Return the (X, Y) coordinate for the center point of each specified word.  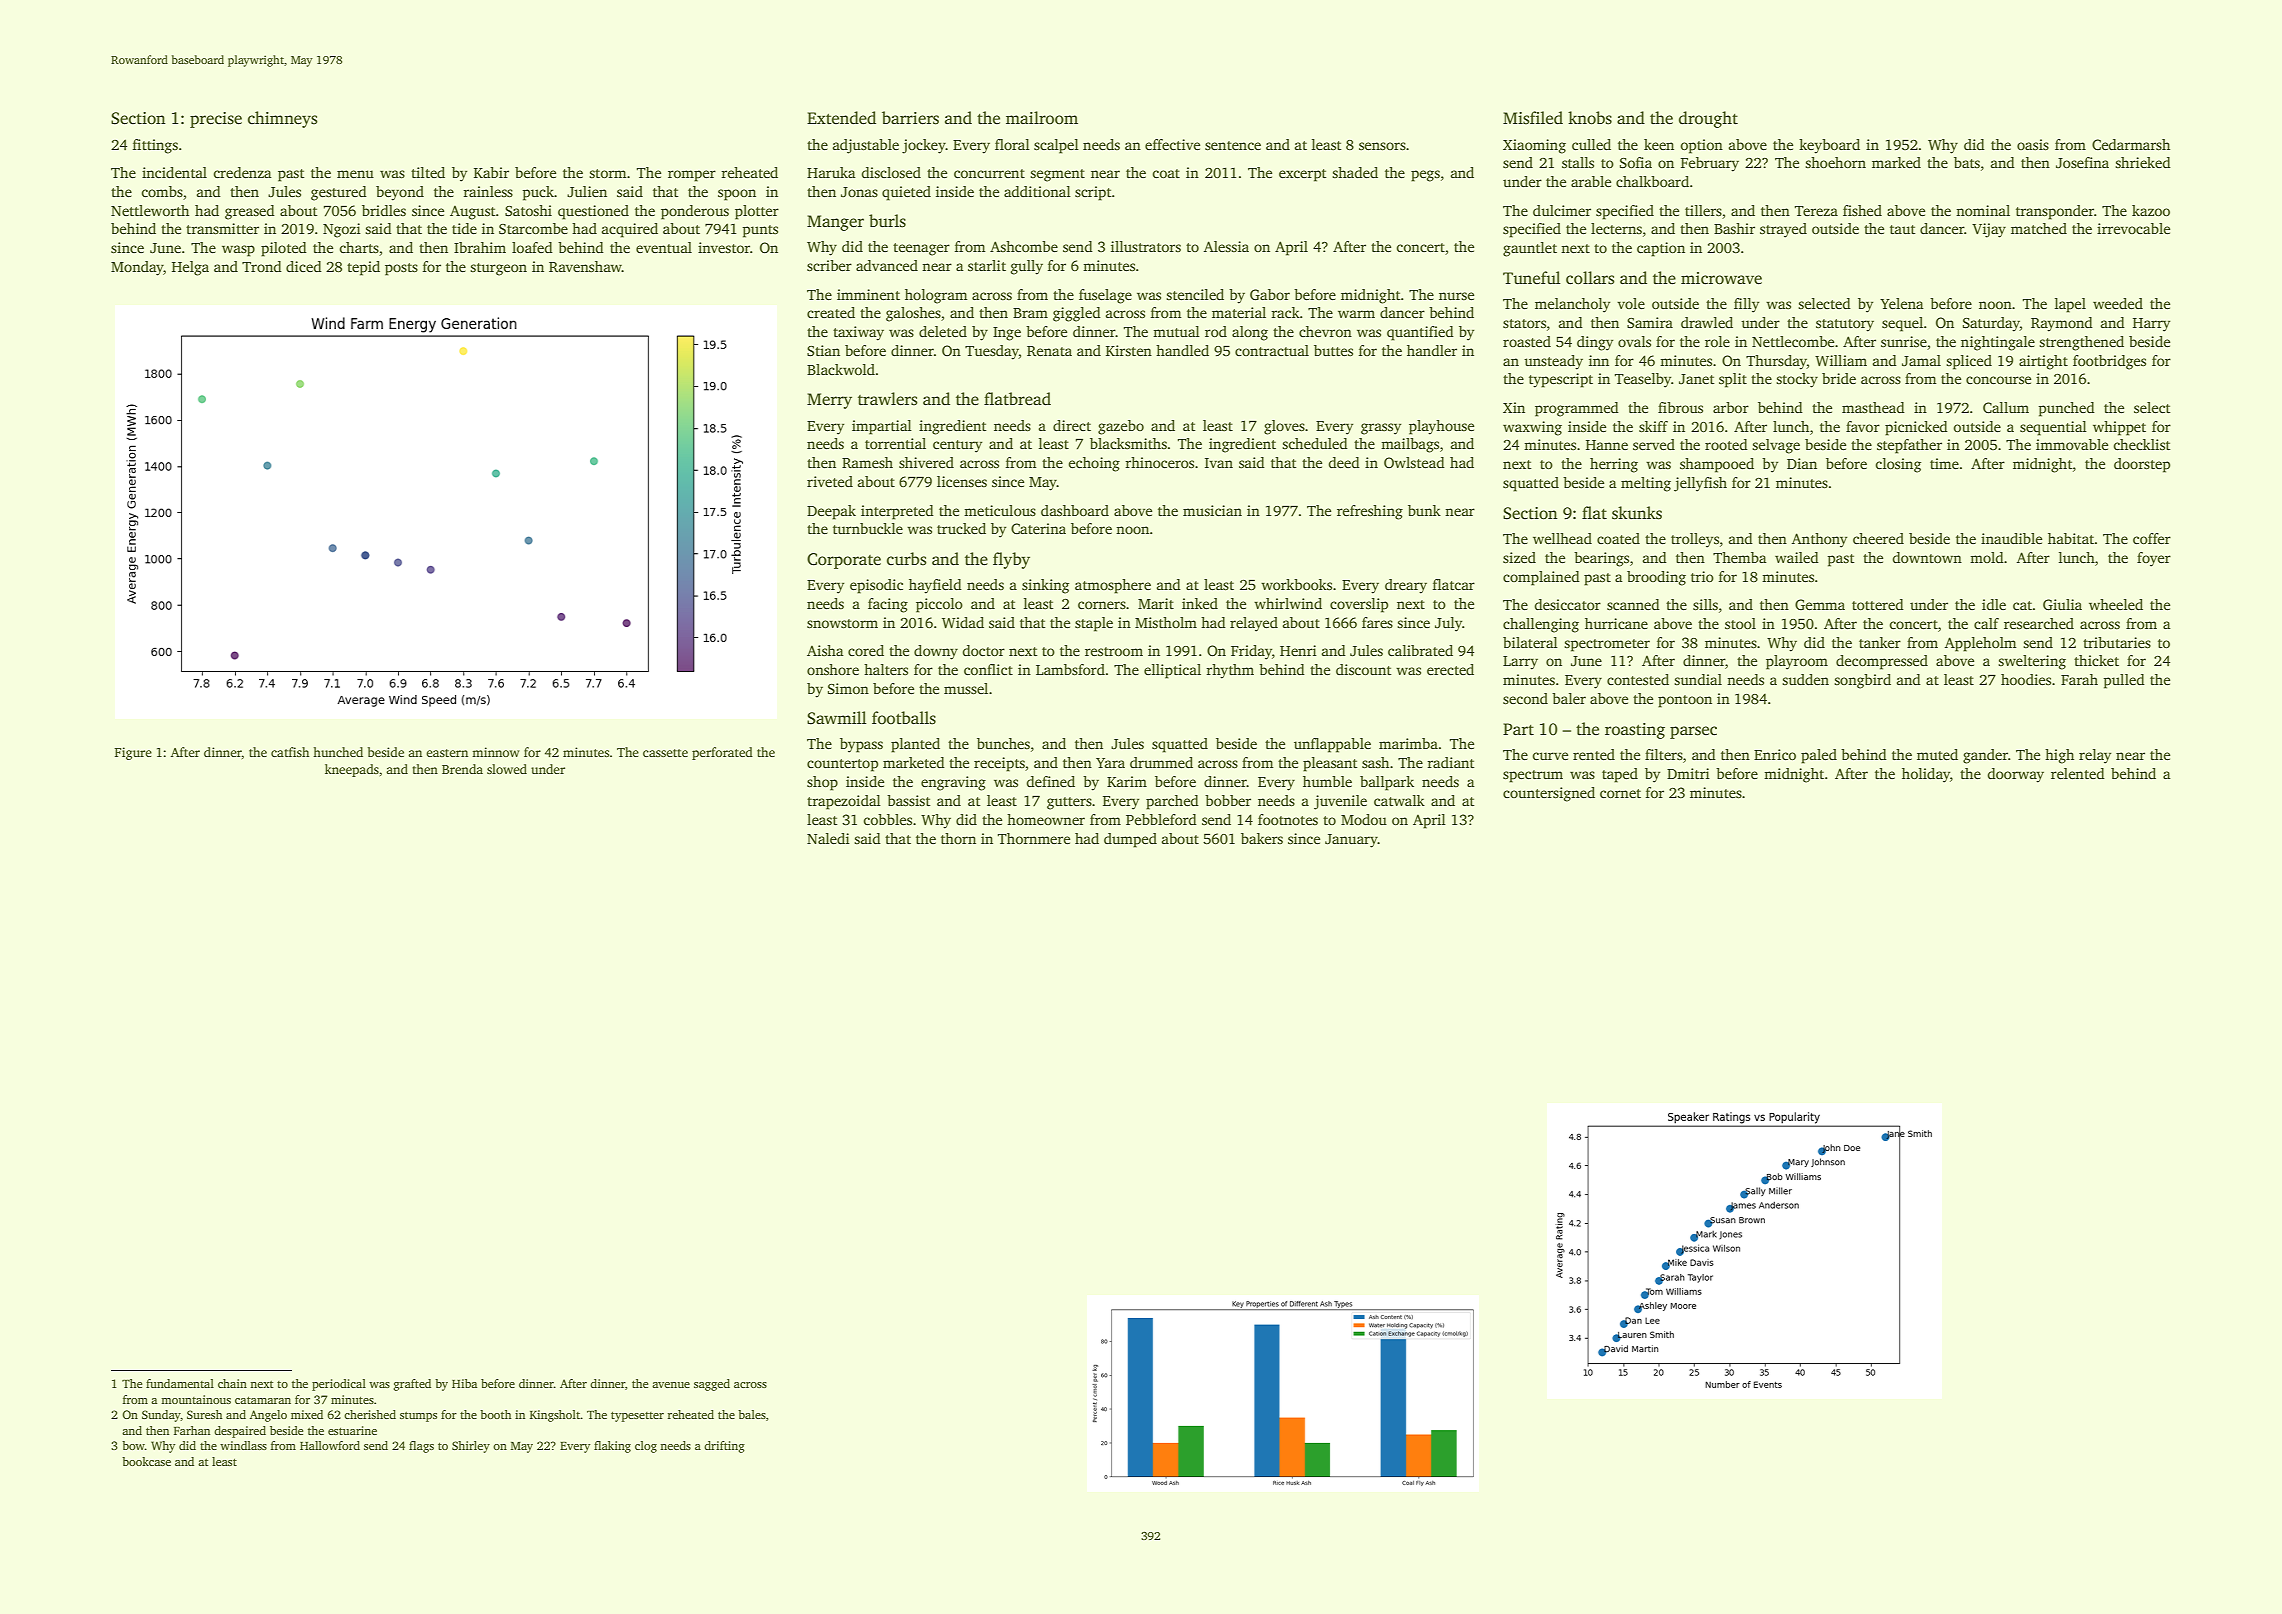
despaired (240, 1432)
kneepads (352, 770)
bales (752, 1414)
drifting (724, 1447)
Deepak (831, 512)
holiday (1926, 775)
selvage (1776, 446)
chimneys (282, 119)
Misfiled (1533, 118)
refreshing (1370, 512)
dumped (1130, 840)
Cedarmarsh (2131, 144)
